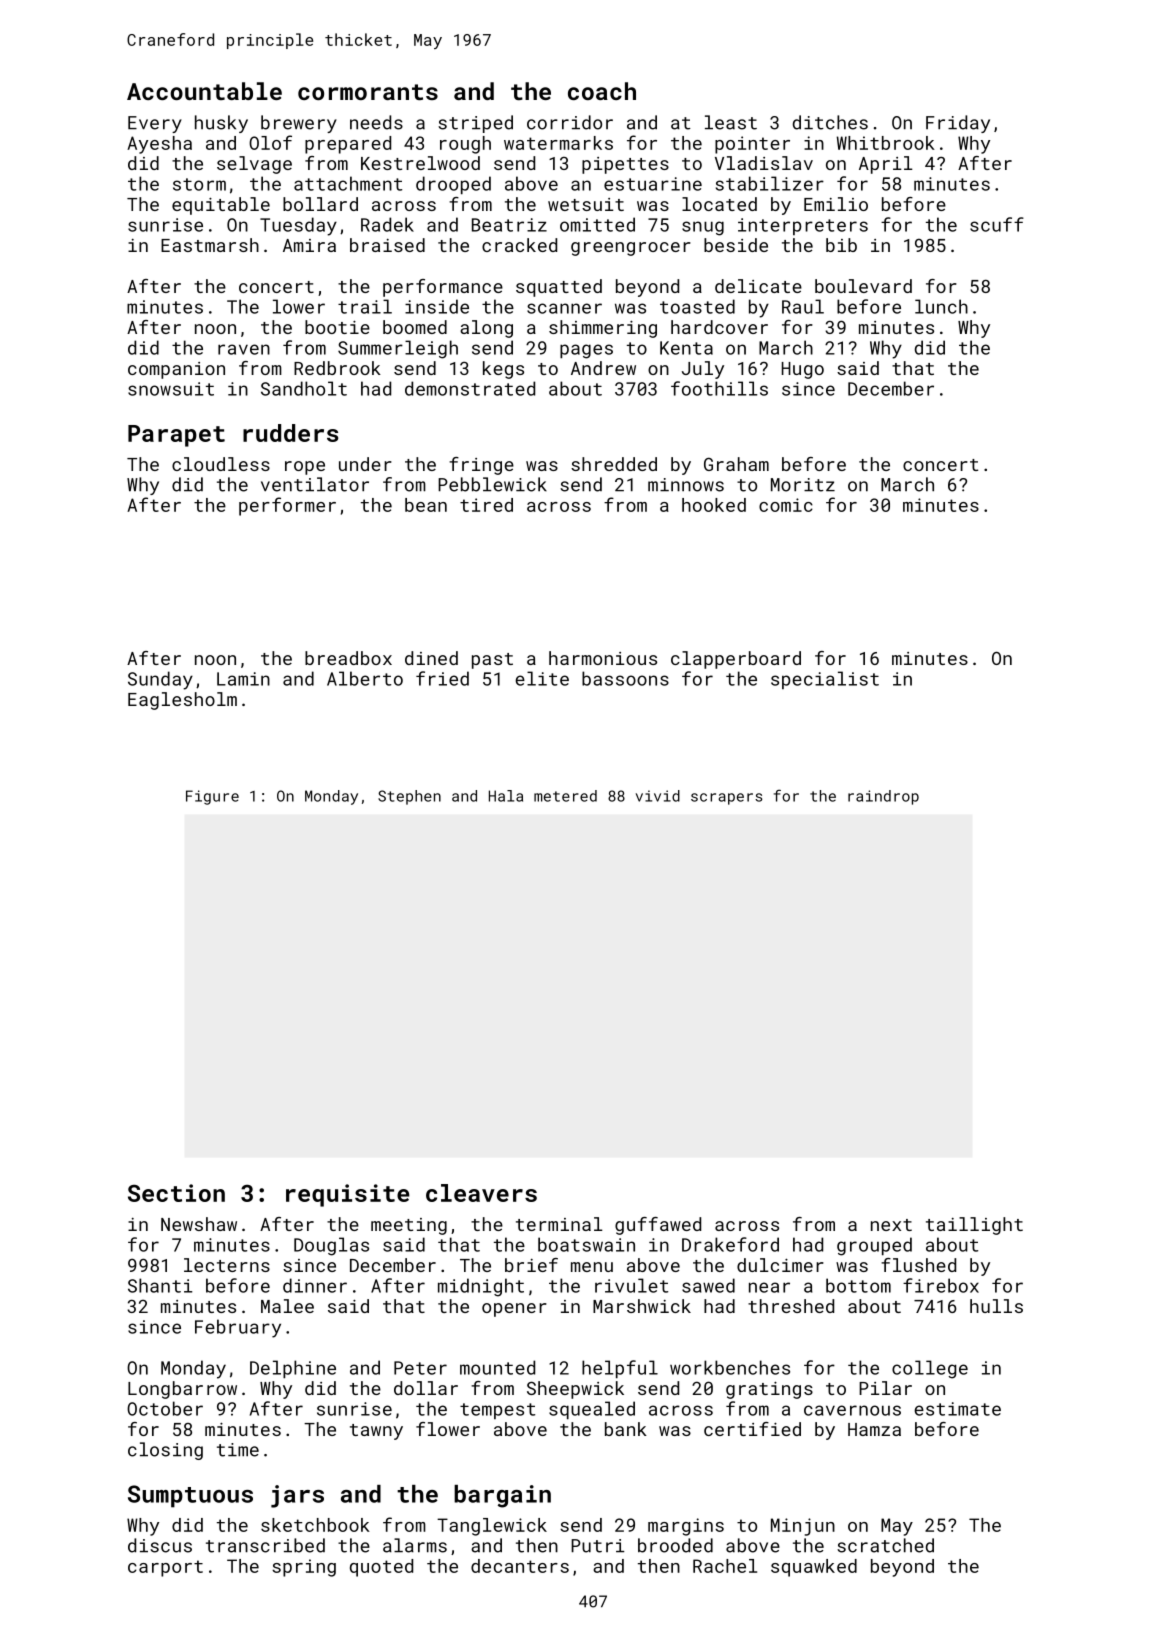  I want to click on specialist, so click(825, 680).
